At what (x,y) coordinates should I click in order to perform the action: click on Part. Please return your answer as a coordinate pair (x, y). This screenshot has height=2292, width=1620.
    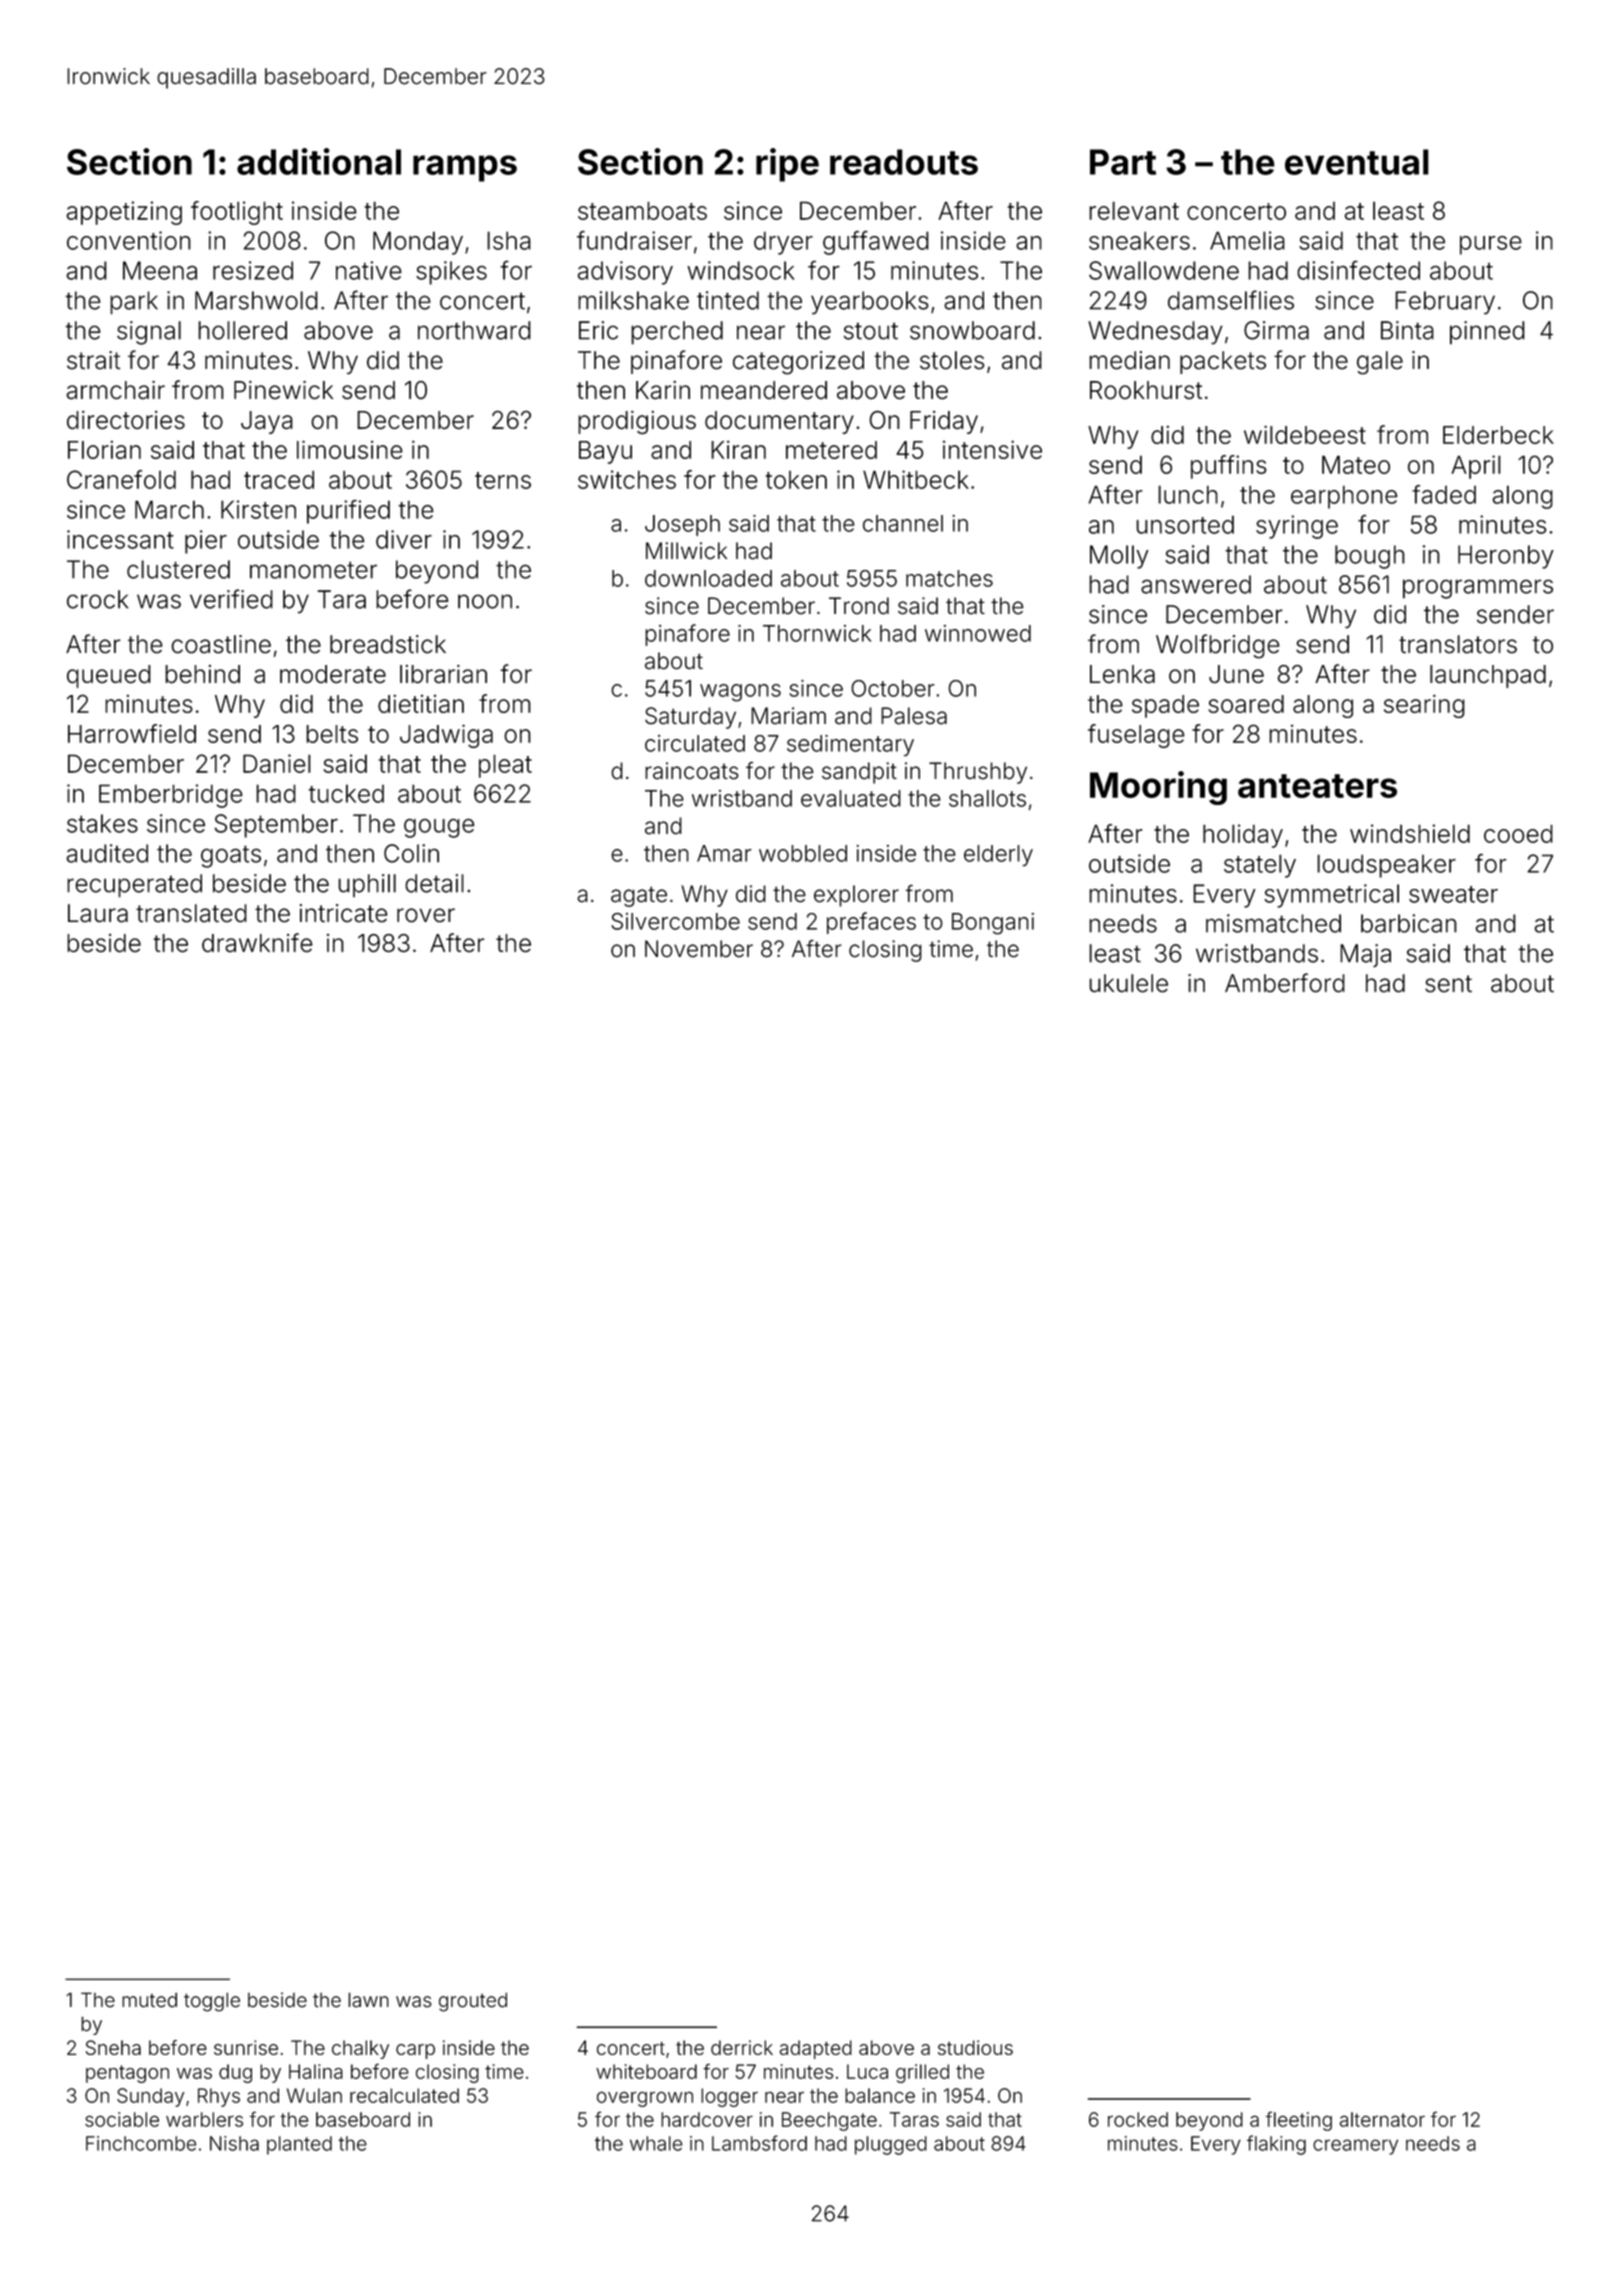
    Looking at the image, I should click on (1123, 162).
